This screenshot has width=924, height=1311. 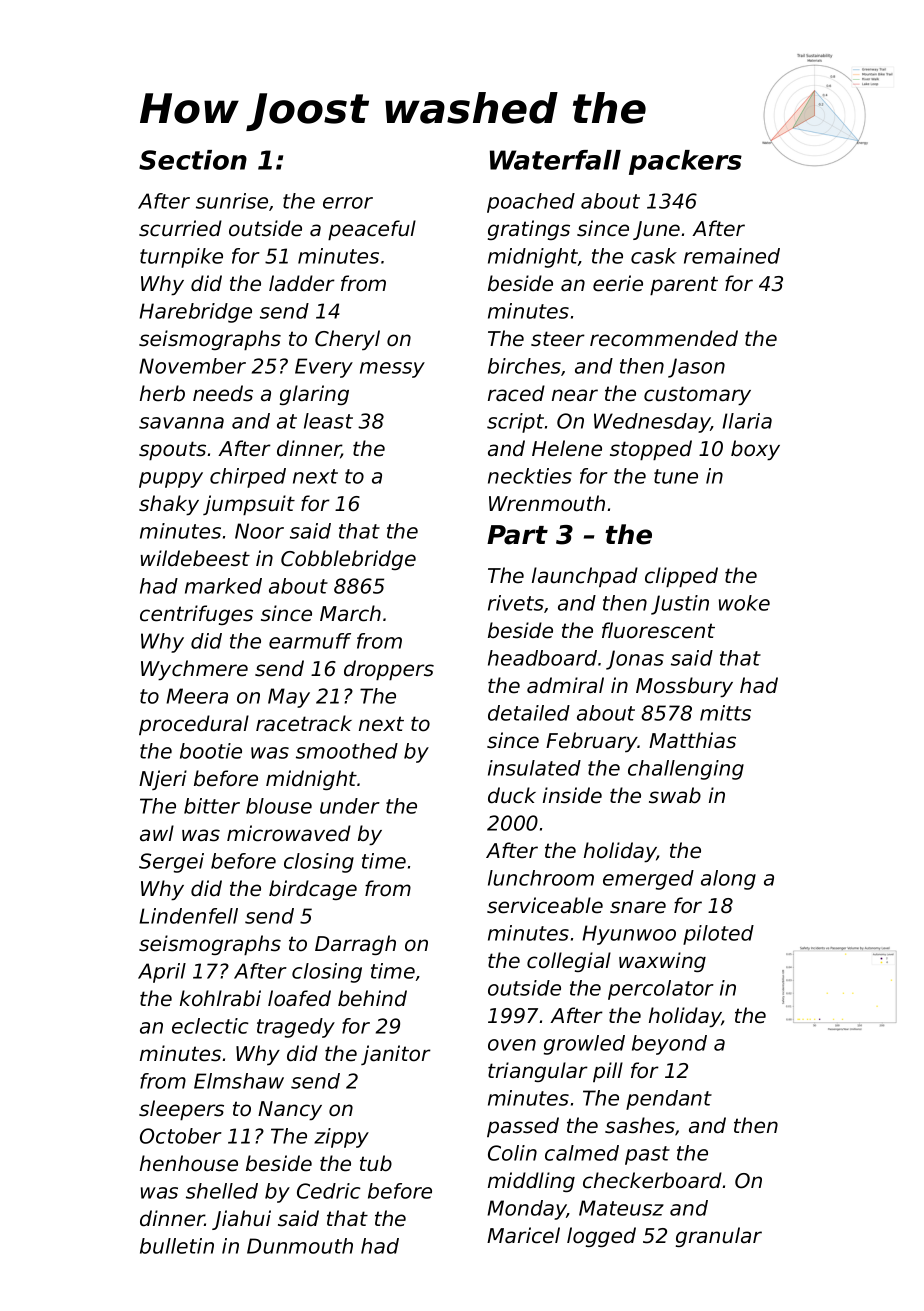 I want to click on droppers, so click(x=389, y=670).
